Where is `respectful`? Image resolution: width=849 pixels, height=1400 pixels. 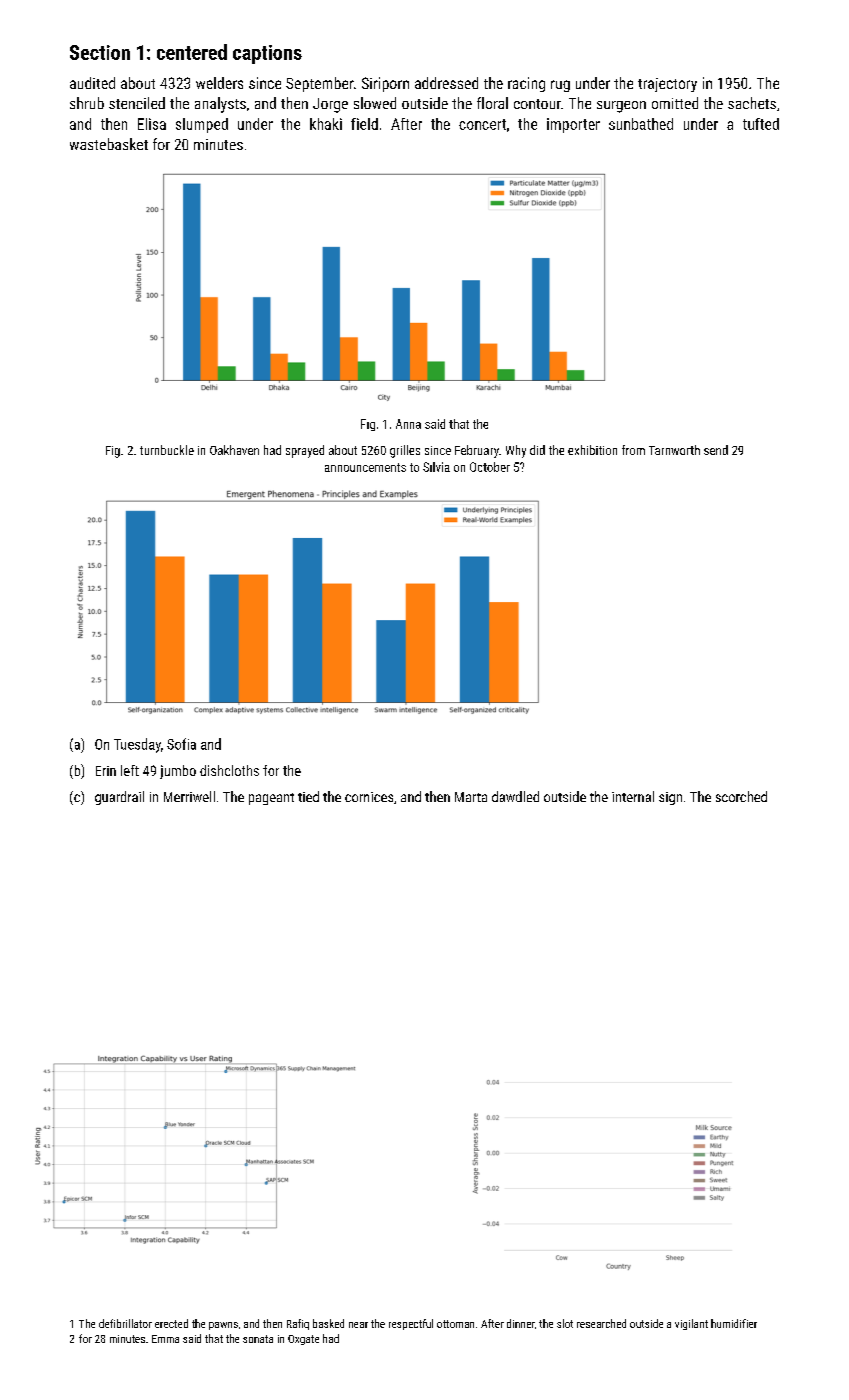 respectful is located at coordinates (411, 1324).
